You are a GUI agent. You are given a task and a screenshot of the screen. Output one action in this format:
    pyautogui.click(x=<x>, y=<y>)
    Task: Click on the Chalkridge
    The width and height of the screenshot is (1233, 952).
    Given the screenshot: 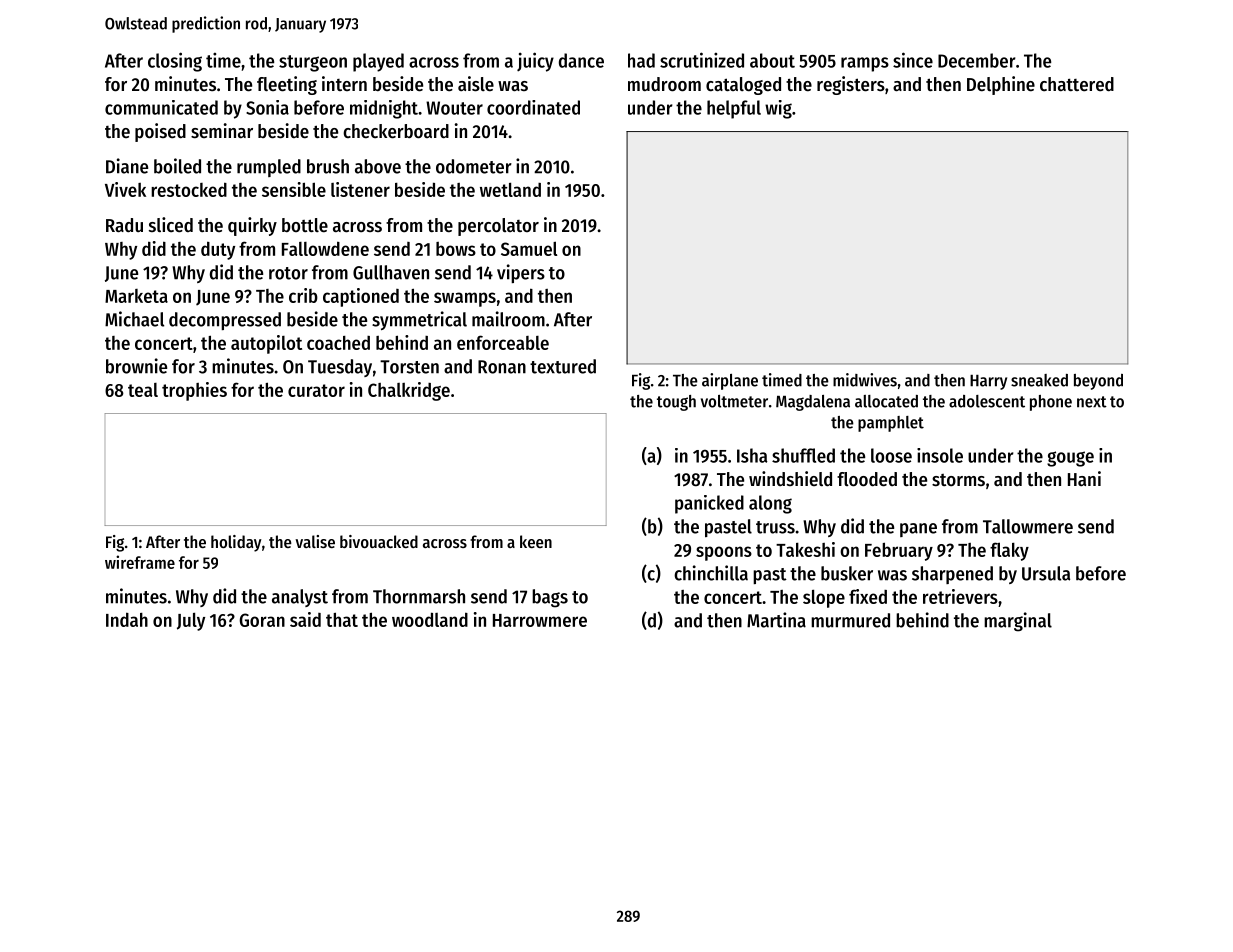 What is the action you would take?
    pyautogui.click(x=409, y=391)
